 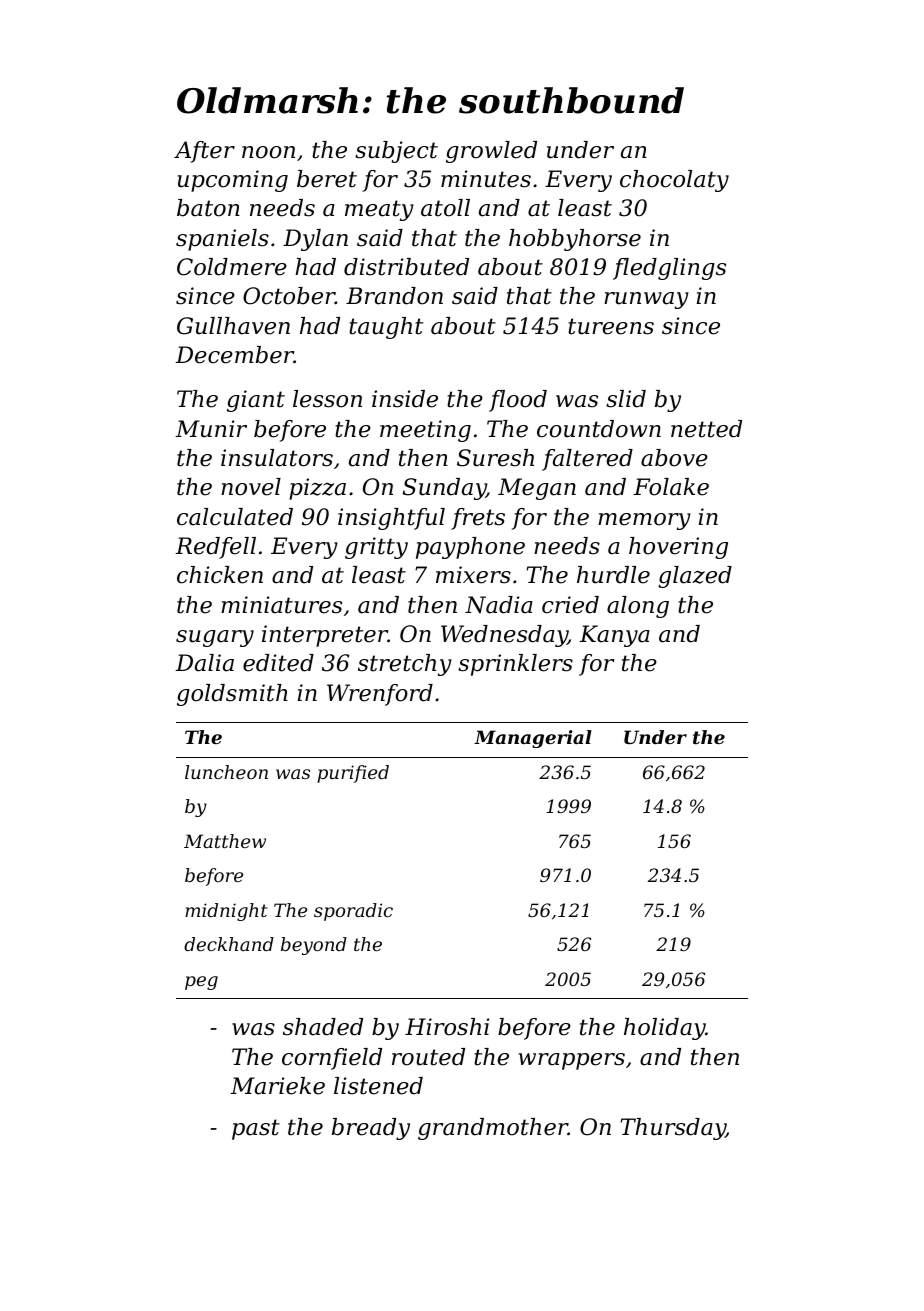 What do you see at coordinates (314, 946) in the image?
I see `beyond` at bounding box center [314, 946].
